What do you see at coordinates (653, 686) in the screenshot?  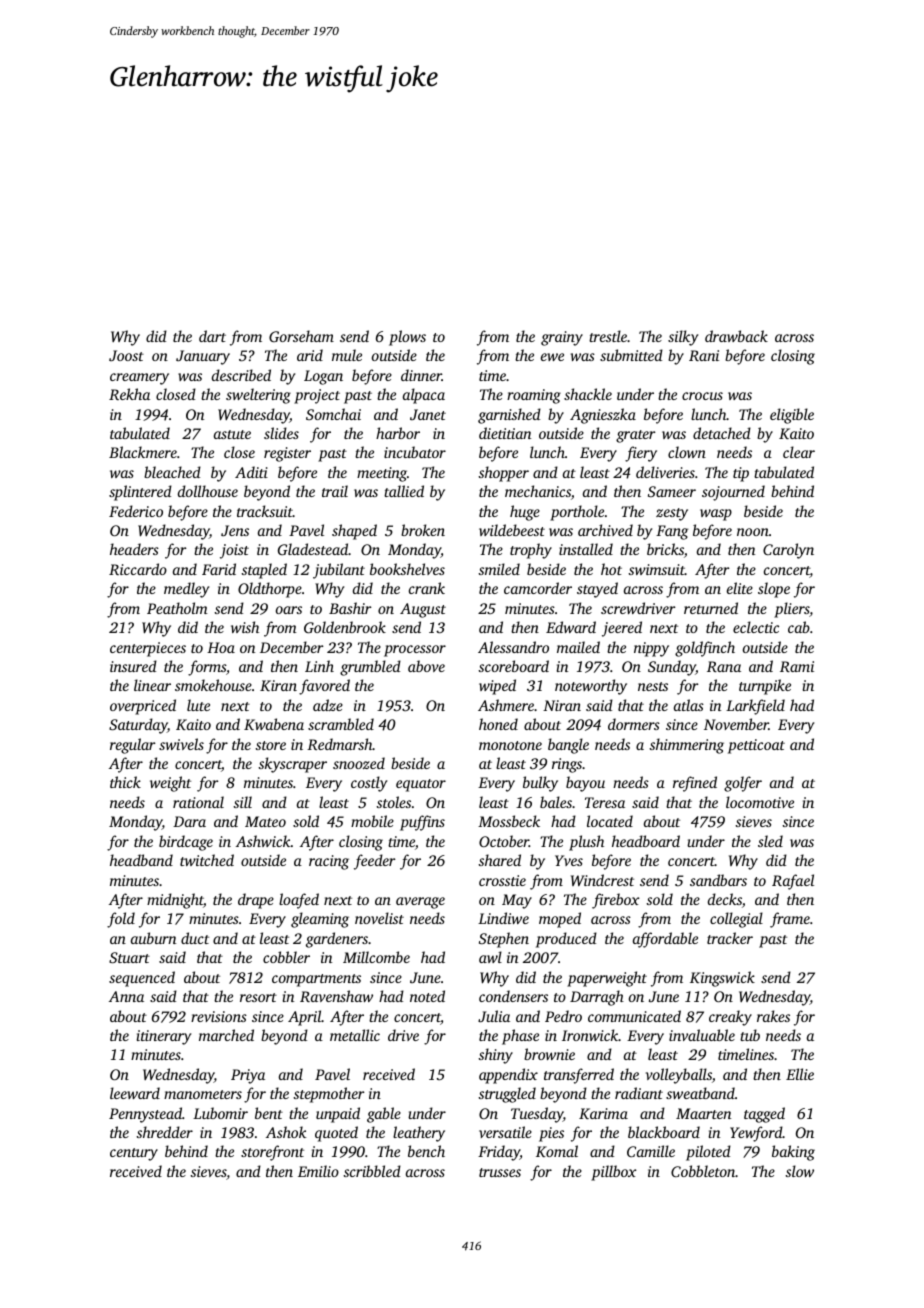 I see `nests` at bounding box center [653, 686].
